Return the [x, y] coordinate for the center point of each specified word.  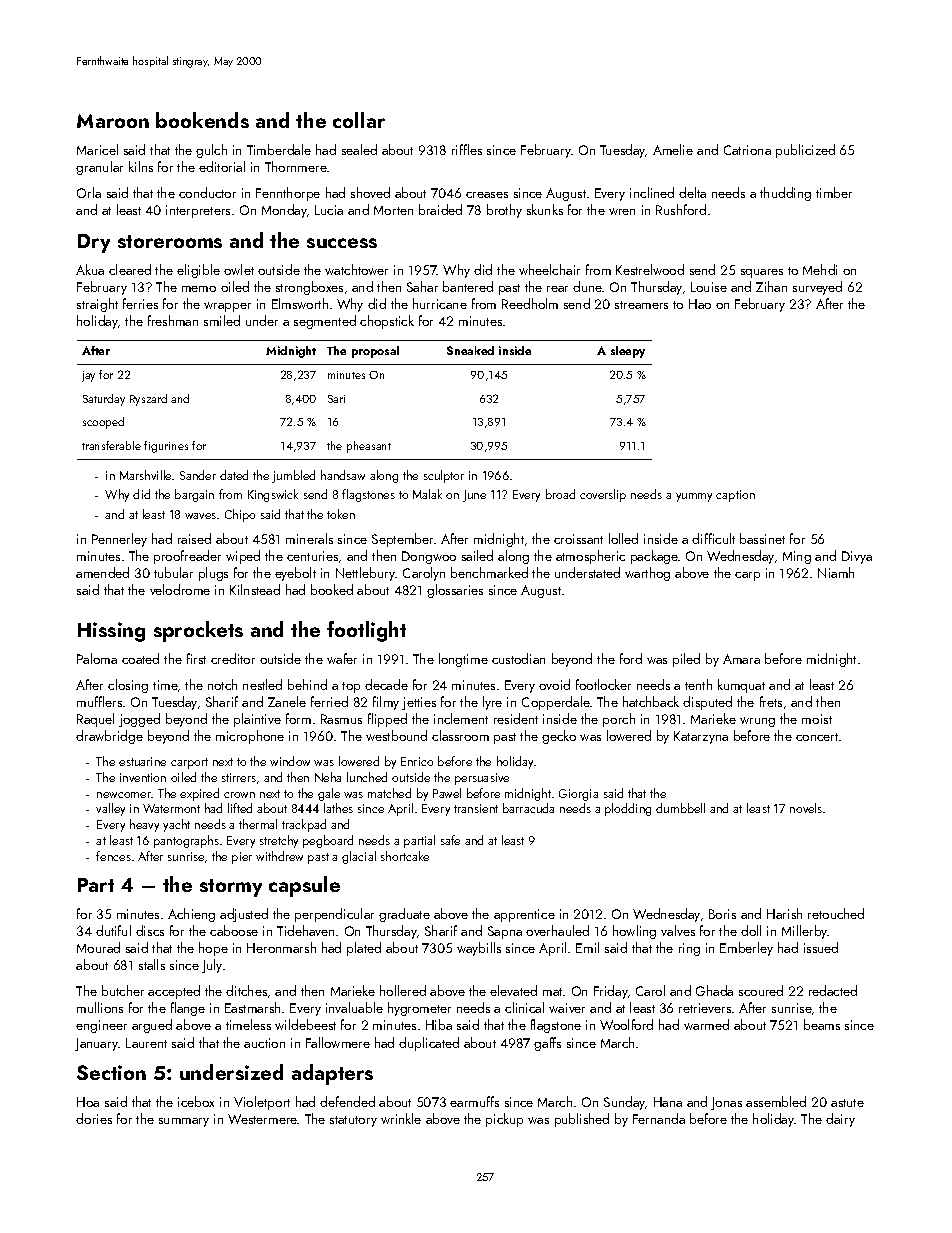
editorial [222, 166]
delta [692, 192]
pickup [504, 1120]
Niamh [836, 572]
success [342, 243]
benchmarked [489, 572]
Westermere [263, 1119]
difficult [713, 538]
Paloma [97, 658]
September [402, 540]
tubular [173, 572]
